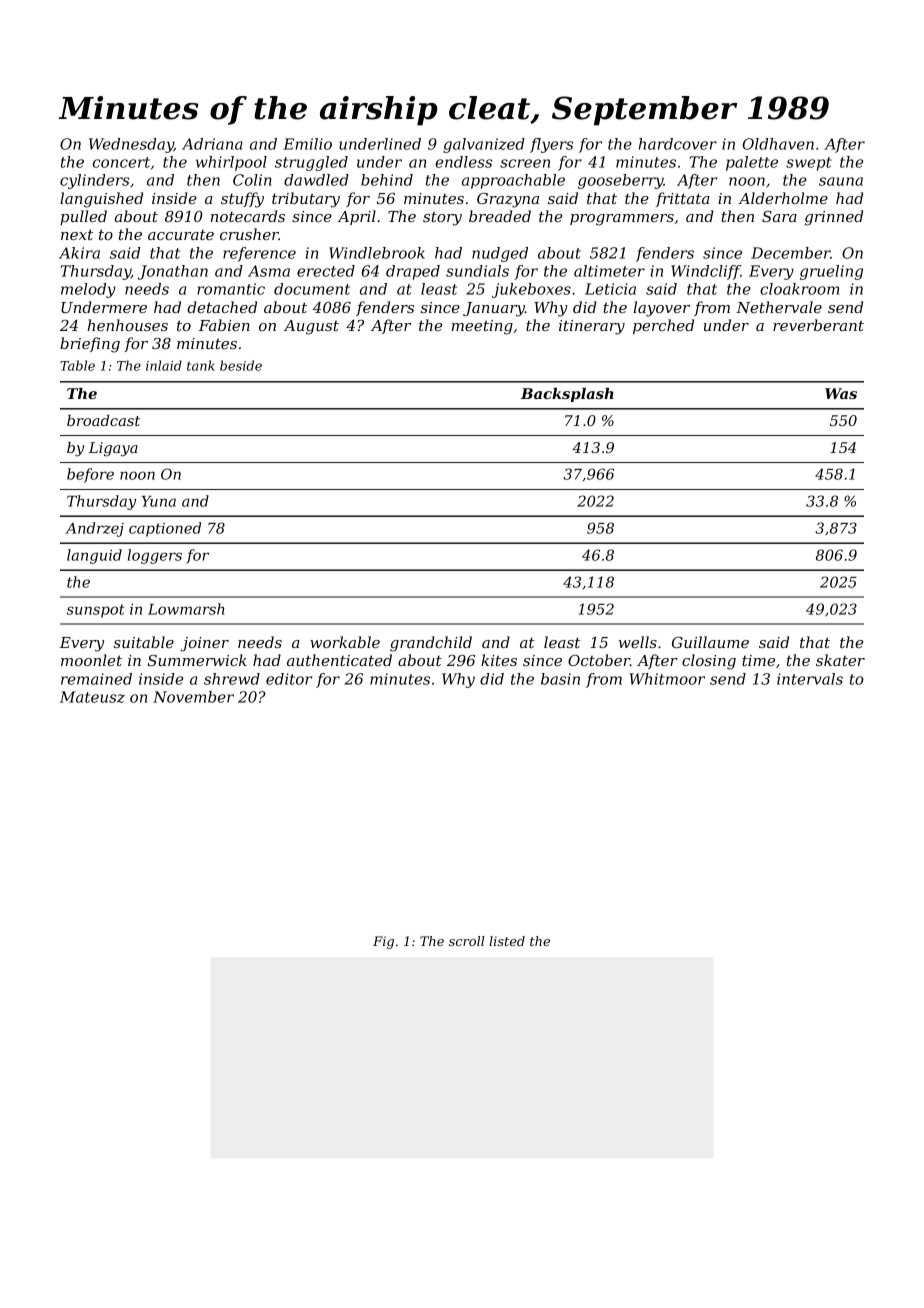 The image size is (924, 1308). Describe the element at coordinates (193, 697) in the screenshot. I see `November` at that location.
